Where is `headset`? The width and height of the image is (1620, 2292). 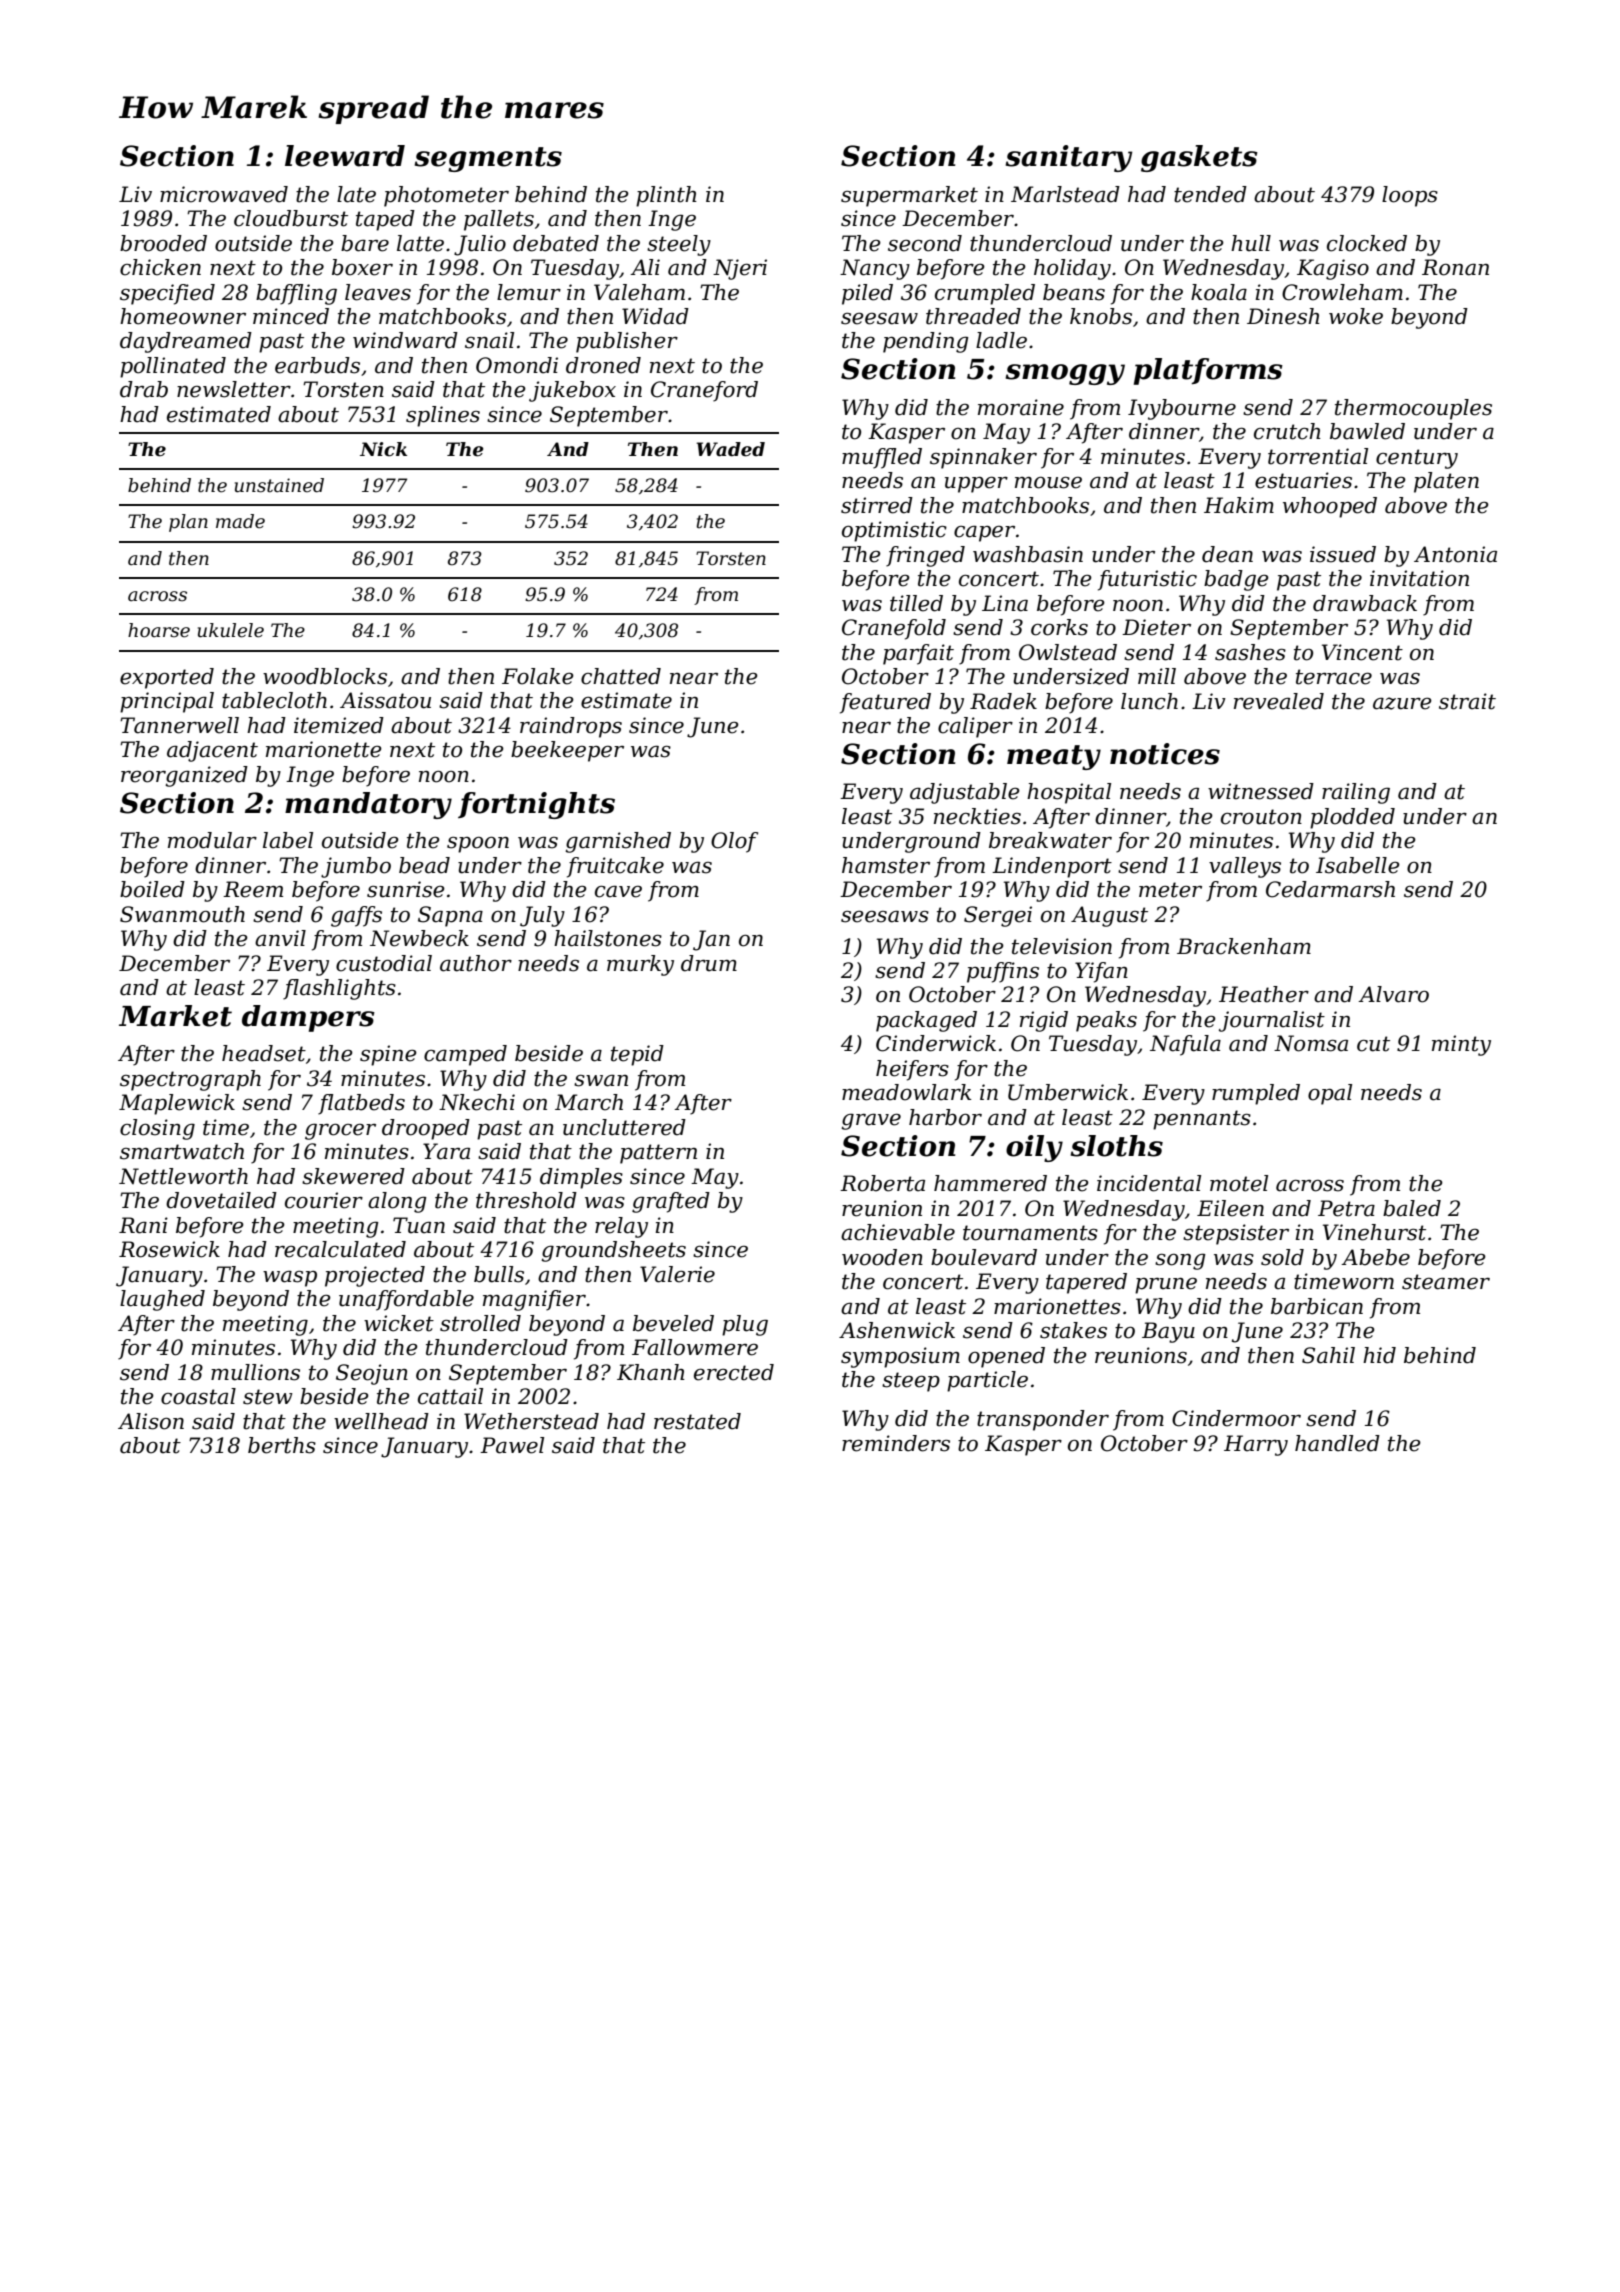 headset is located at coordinates (264, 1053).
